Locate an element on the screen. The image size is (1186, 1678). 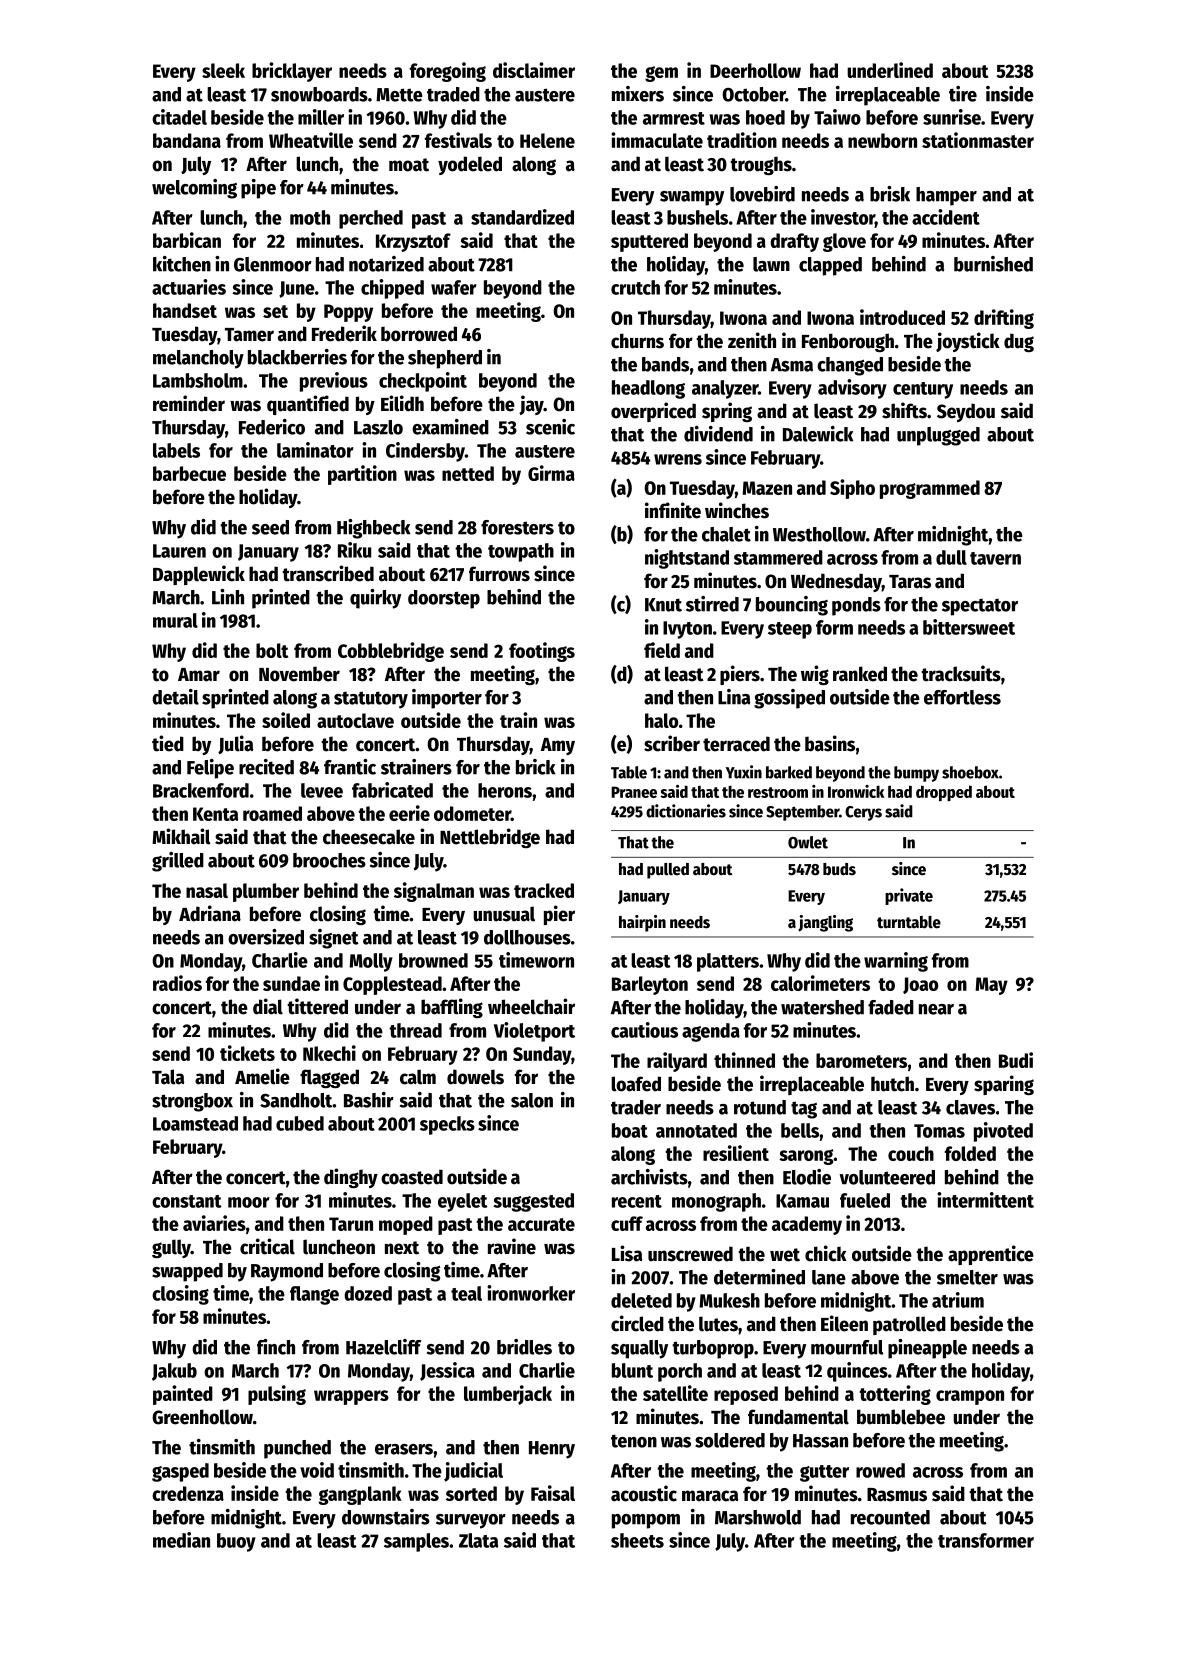
joystick is located at coordinates (968, 342).
